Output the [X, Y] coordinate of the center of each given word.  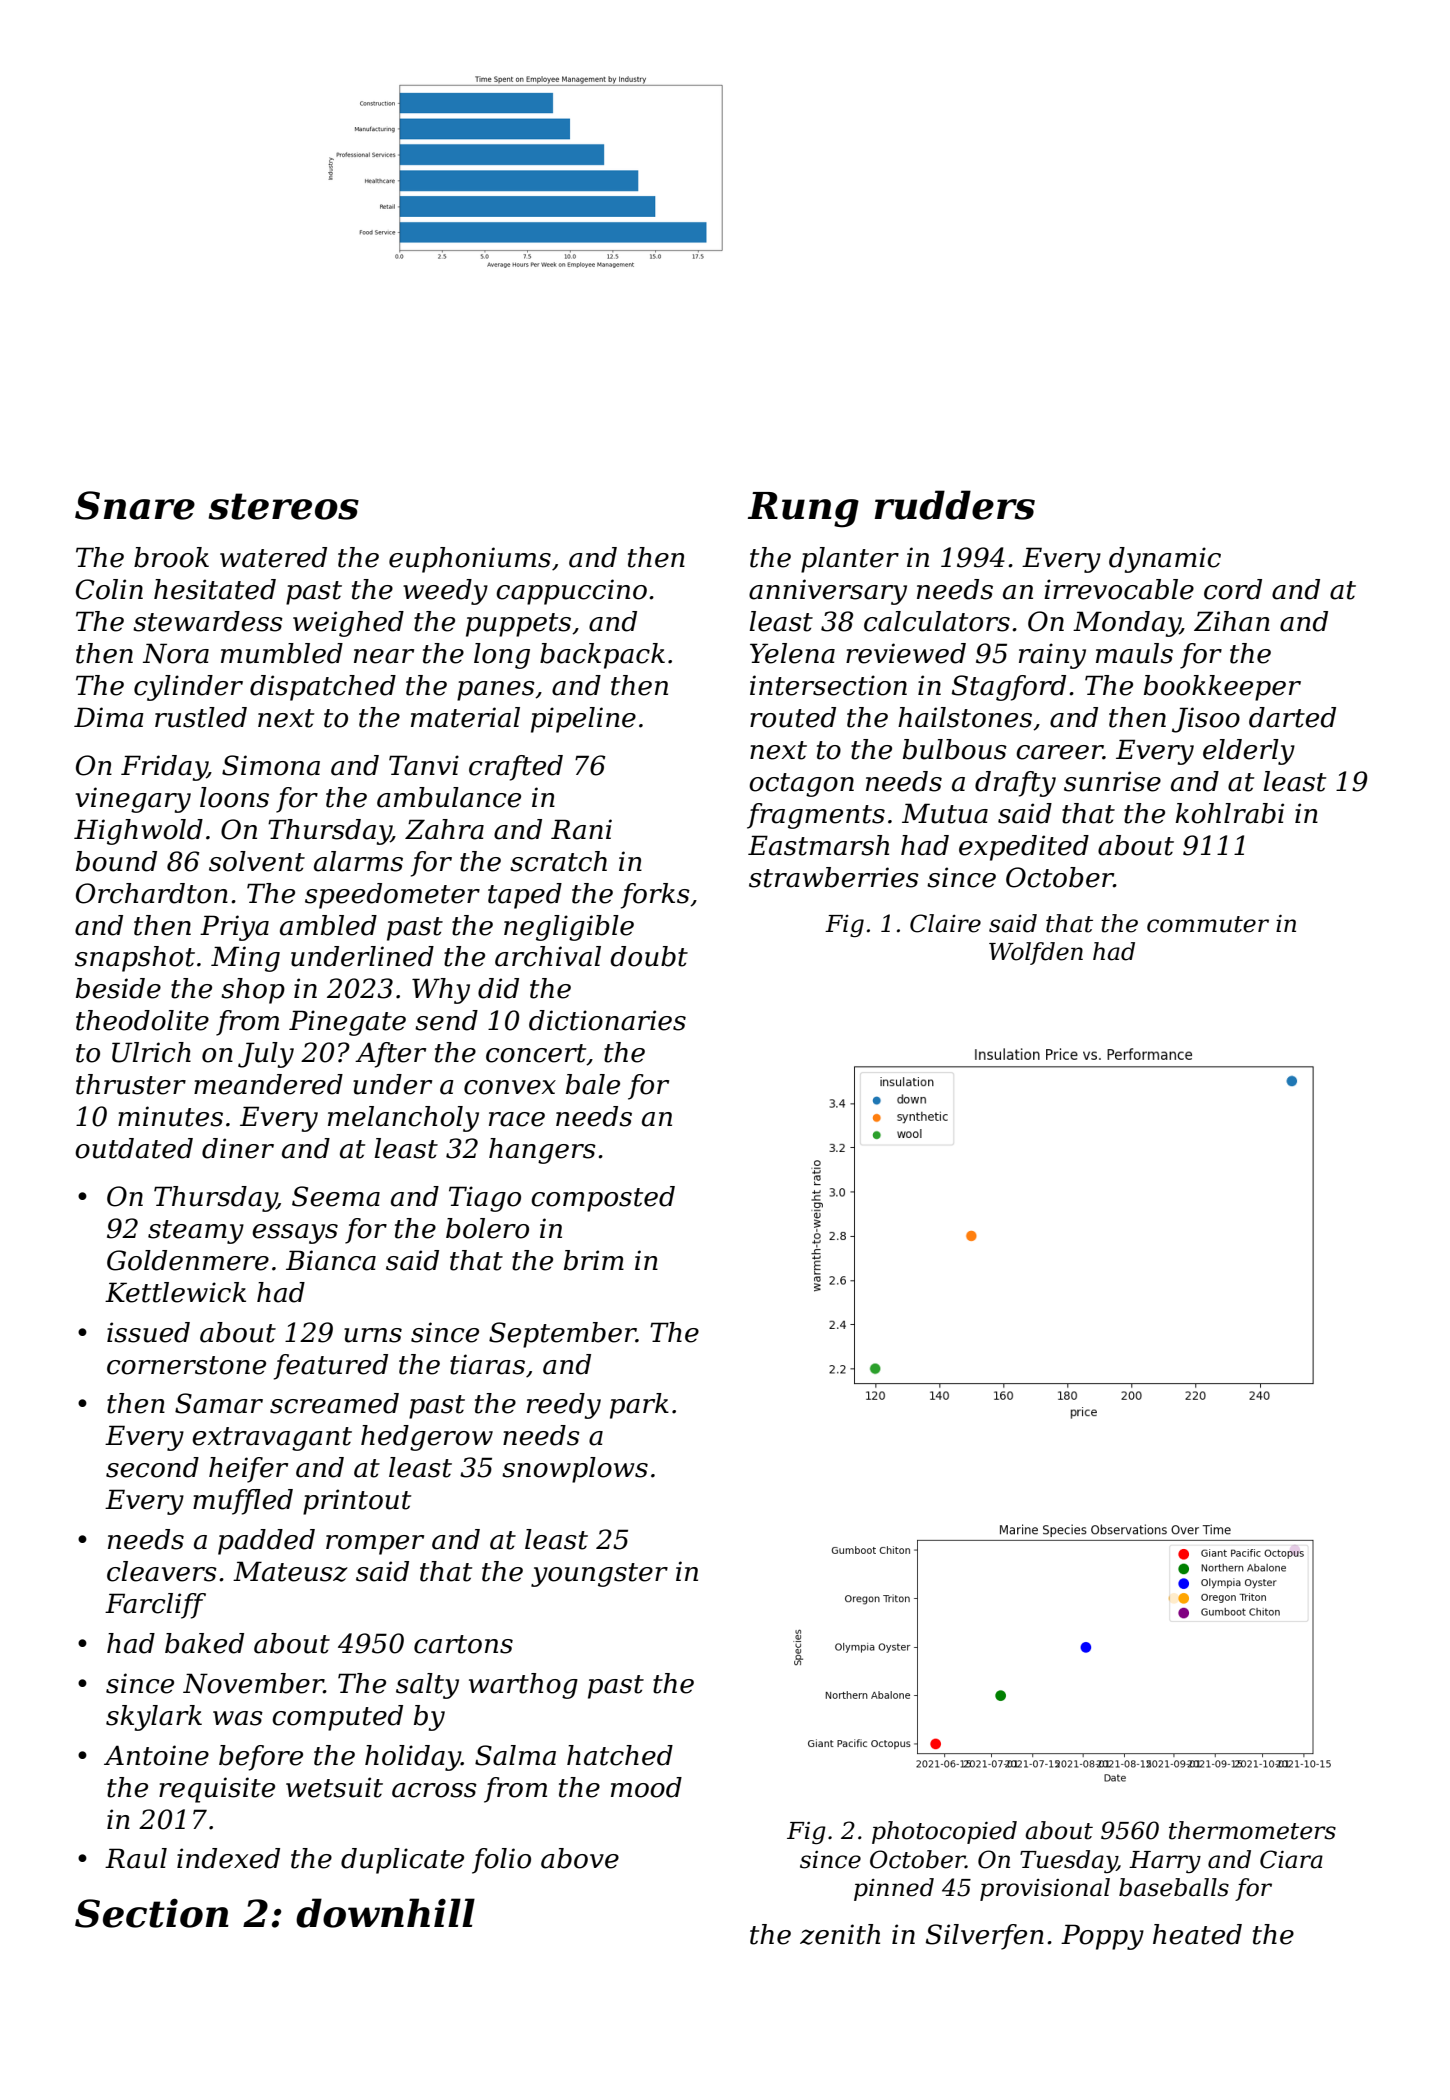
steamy [196, 1232]
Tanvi [424, 765]
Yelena [792, 653]
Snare [135, 505]
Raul [136, 1858]
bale [593, 1084]
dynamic [1165, 560]
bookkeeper [1222, 688]
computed [337, 1718]
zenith [840, 1934]
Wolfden [1036, 953]
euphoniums [470, 560]
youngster [599, 1575]
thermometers [1252, 1830]
